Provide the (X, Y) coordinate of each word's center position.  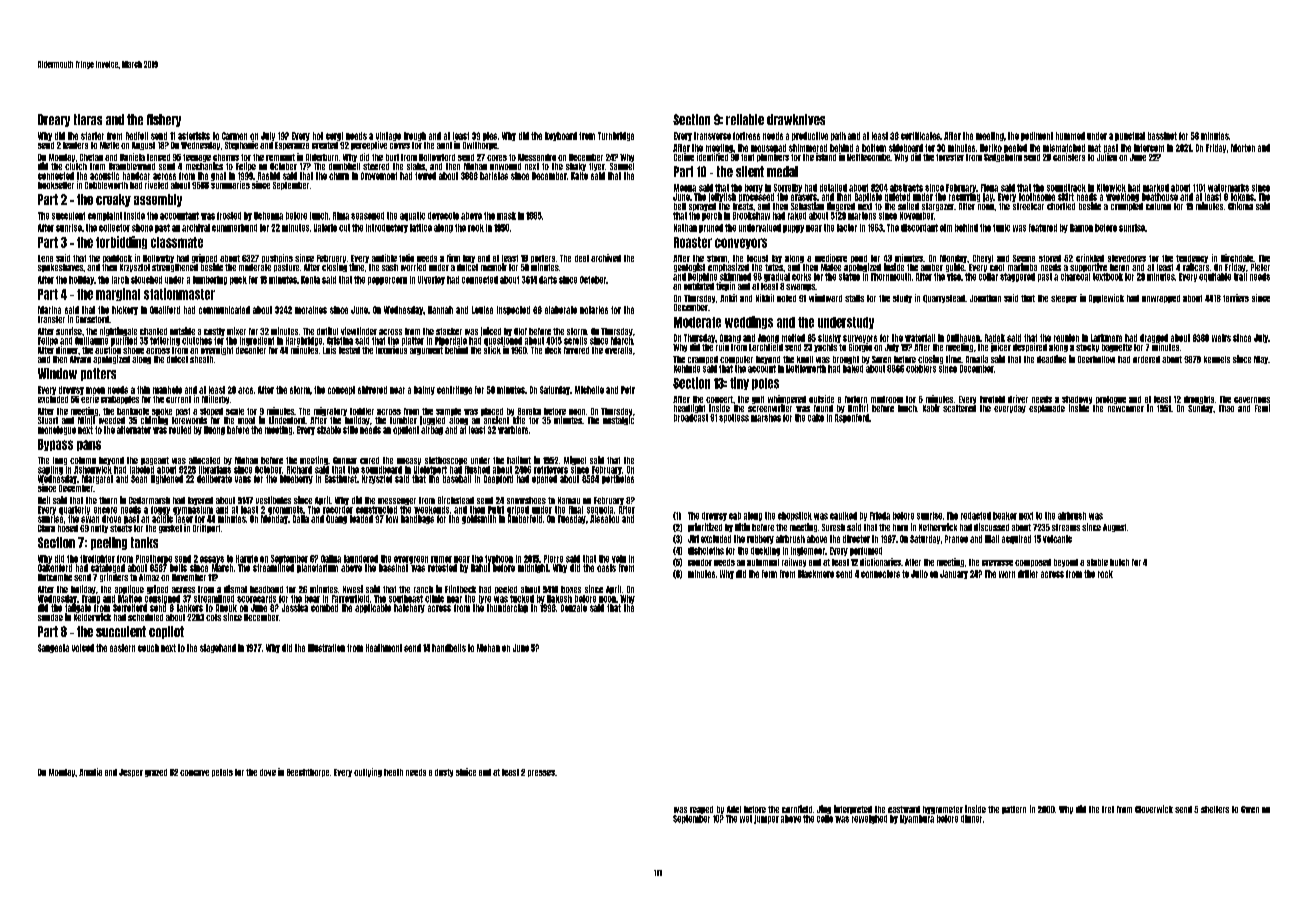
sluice (466, 772)
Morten (1243, 148)
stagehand (218, 648)
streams (1066, 527)
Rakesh (559, 599)
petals (222, 773)
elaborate (561, 310)
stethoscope (446, 461)
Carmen (234, 136)
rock (1105, 574)
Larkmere (1106, 338)
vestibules (273, 500)
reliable (745, 119)
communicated (224, 310)
